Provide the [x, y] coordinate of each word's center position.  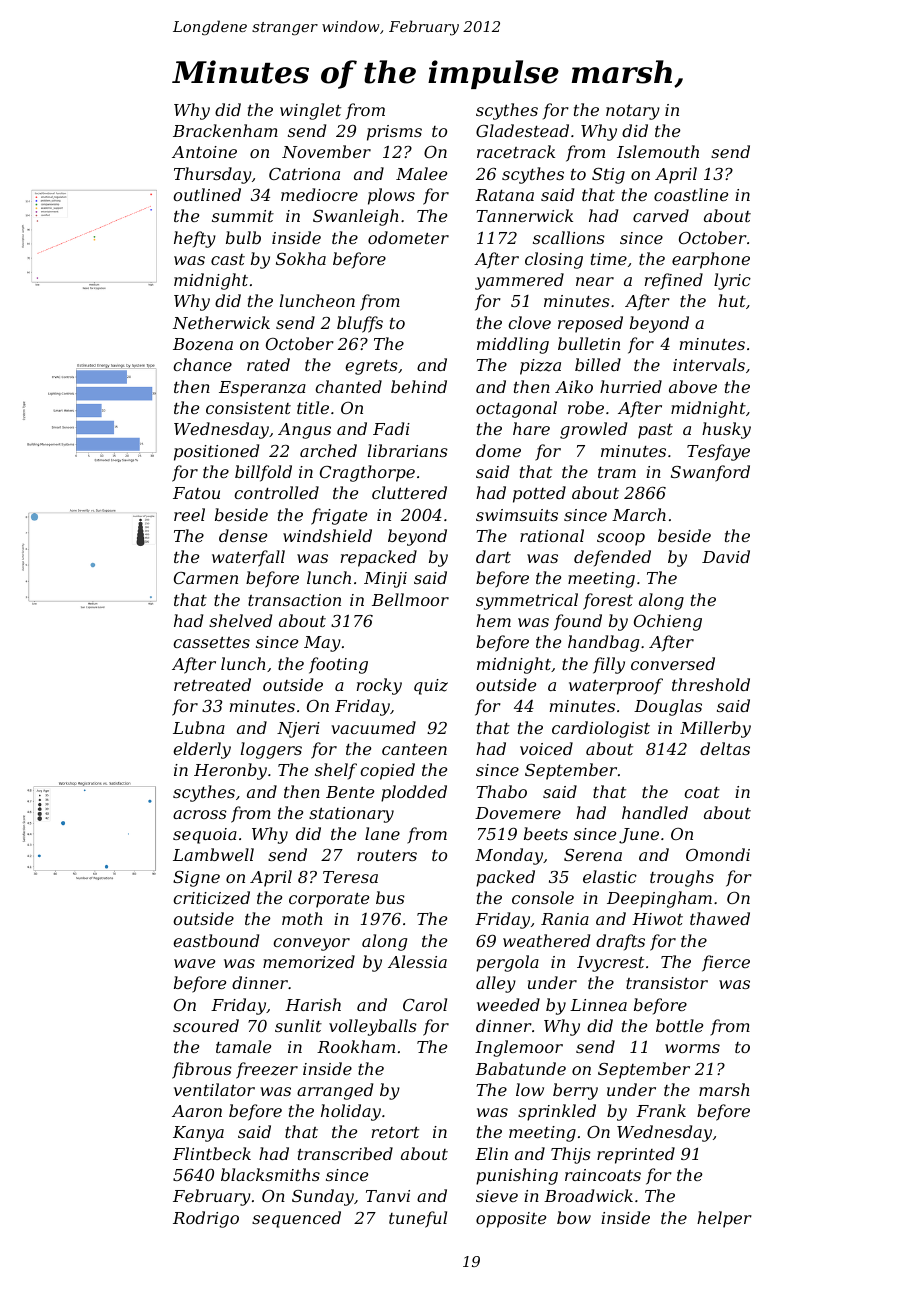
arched [328, 450]
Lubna [199, 727]
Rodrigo [206, 1219]
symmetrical [527, 601]
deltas [725, 748]
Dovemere [518, 813]
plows [391, 196]
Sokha [301, 258]
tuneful [418, 1219]
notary [633, 112]
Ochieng [668, 622]
